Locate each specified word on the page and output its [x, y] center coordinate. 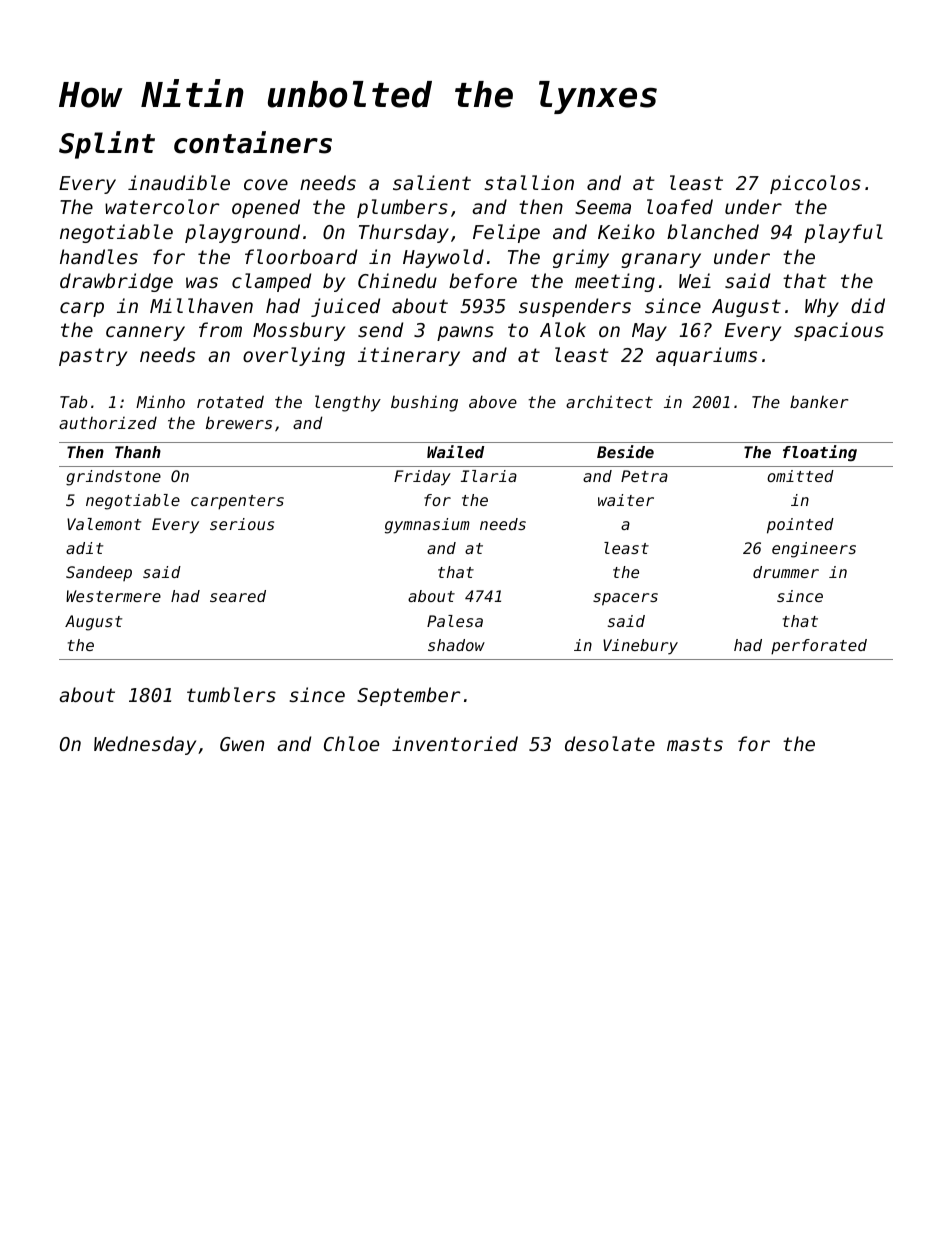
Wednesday [145, 745]
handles [99, 256]
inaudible [179, 182]
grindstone [113, 478]
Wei [695, 280]
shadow [456, 645]
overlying [294, 356]
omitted [800, 476]
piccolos [815, 184]
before [483, 280]
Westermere [113, 596]
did [868, 305]
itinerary [409, 356]
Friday [422, 478]
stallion [529, 182]
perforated [819, 647]
